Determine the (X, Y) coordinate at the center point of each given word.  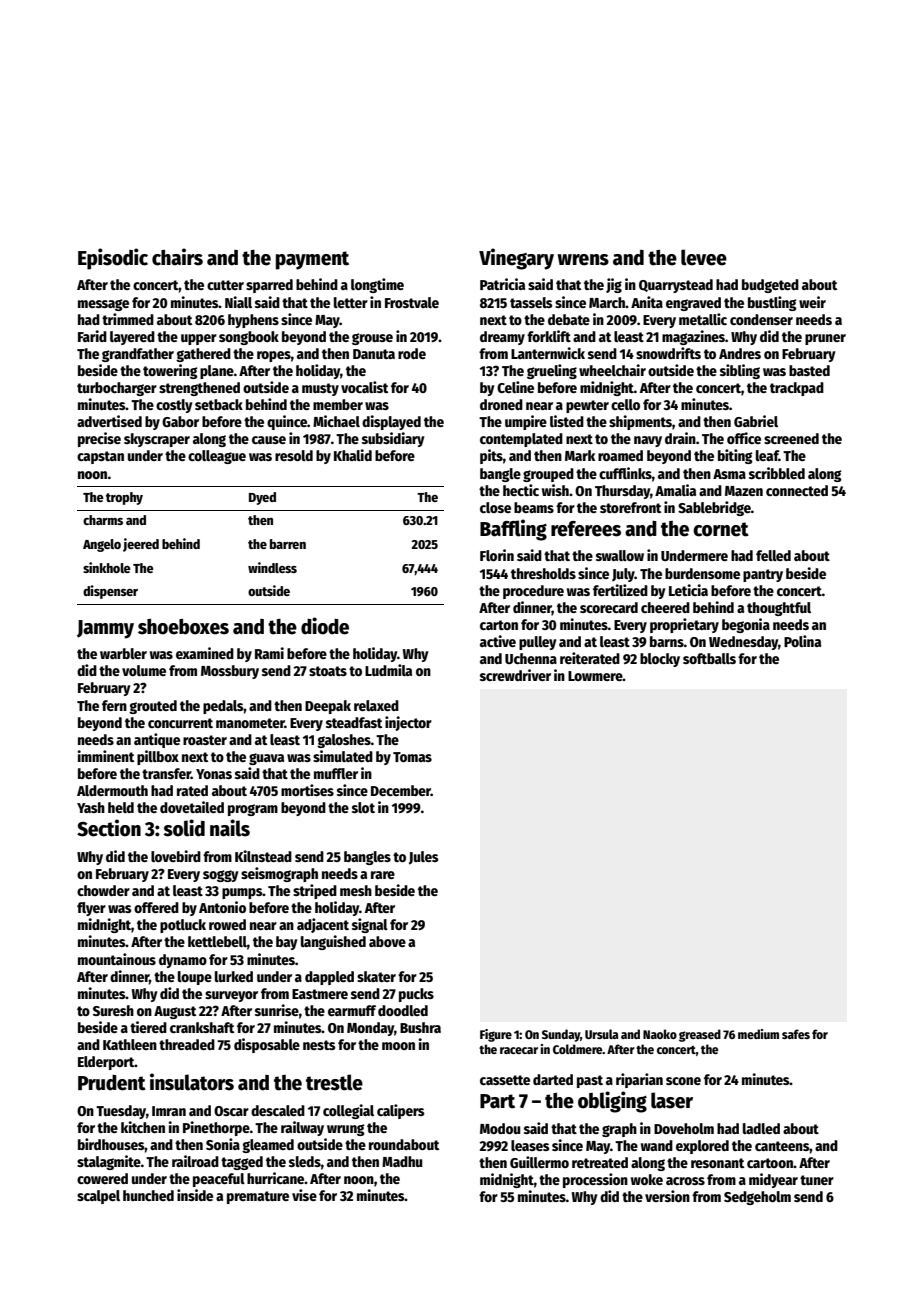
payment (312, 260)
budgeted (770, 286)
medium (758, 1034)
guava (266, 759)
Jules (423, 858)
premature (258, 1197)
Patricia (502, 284)
